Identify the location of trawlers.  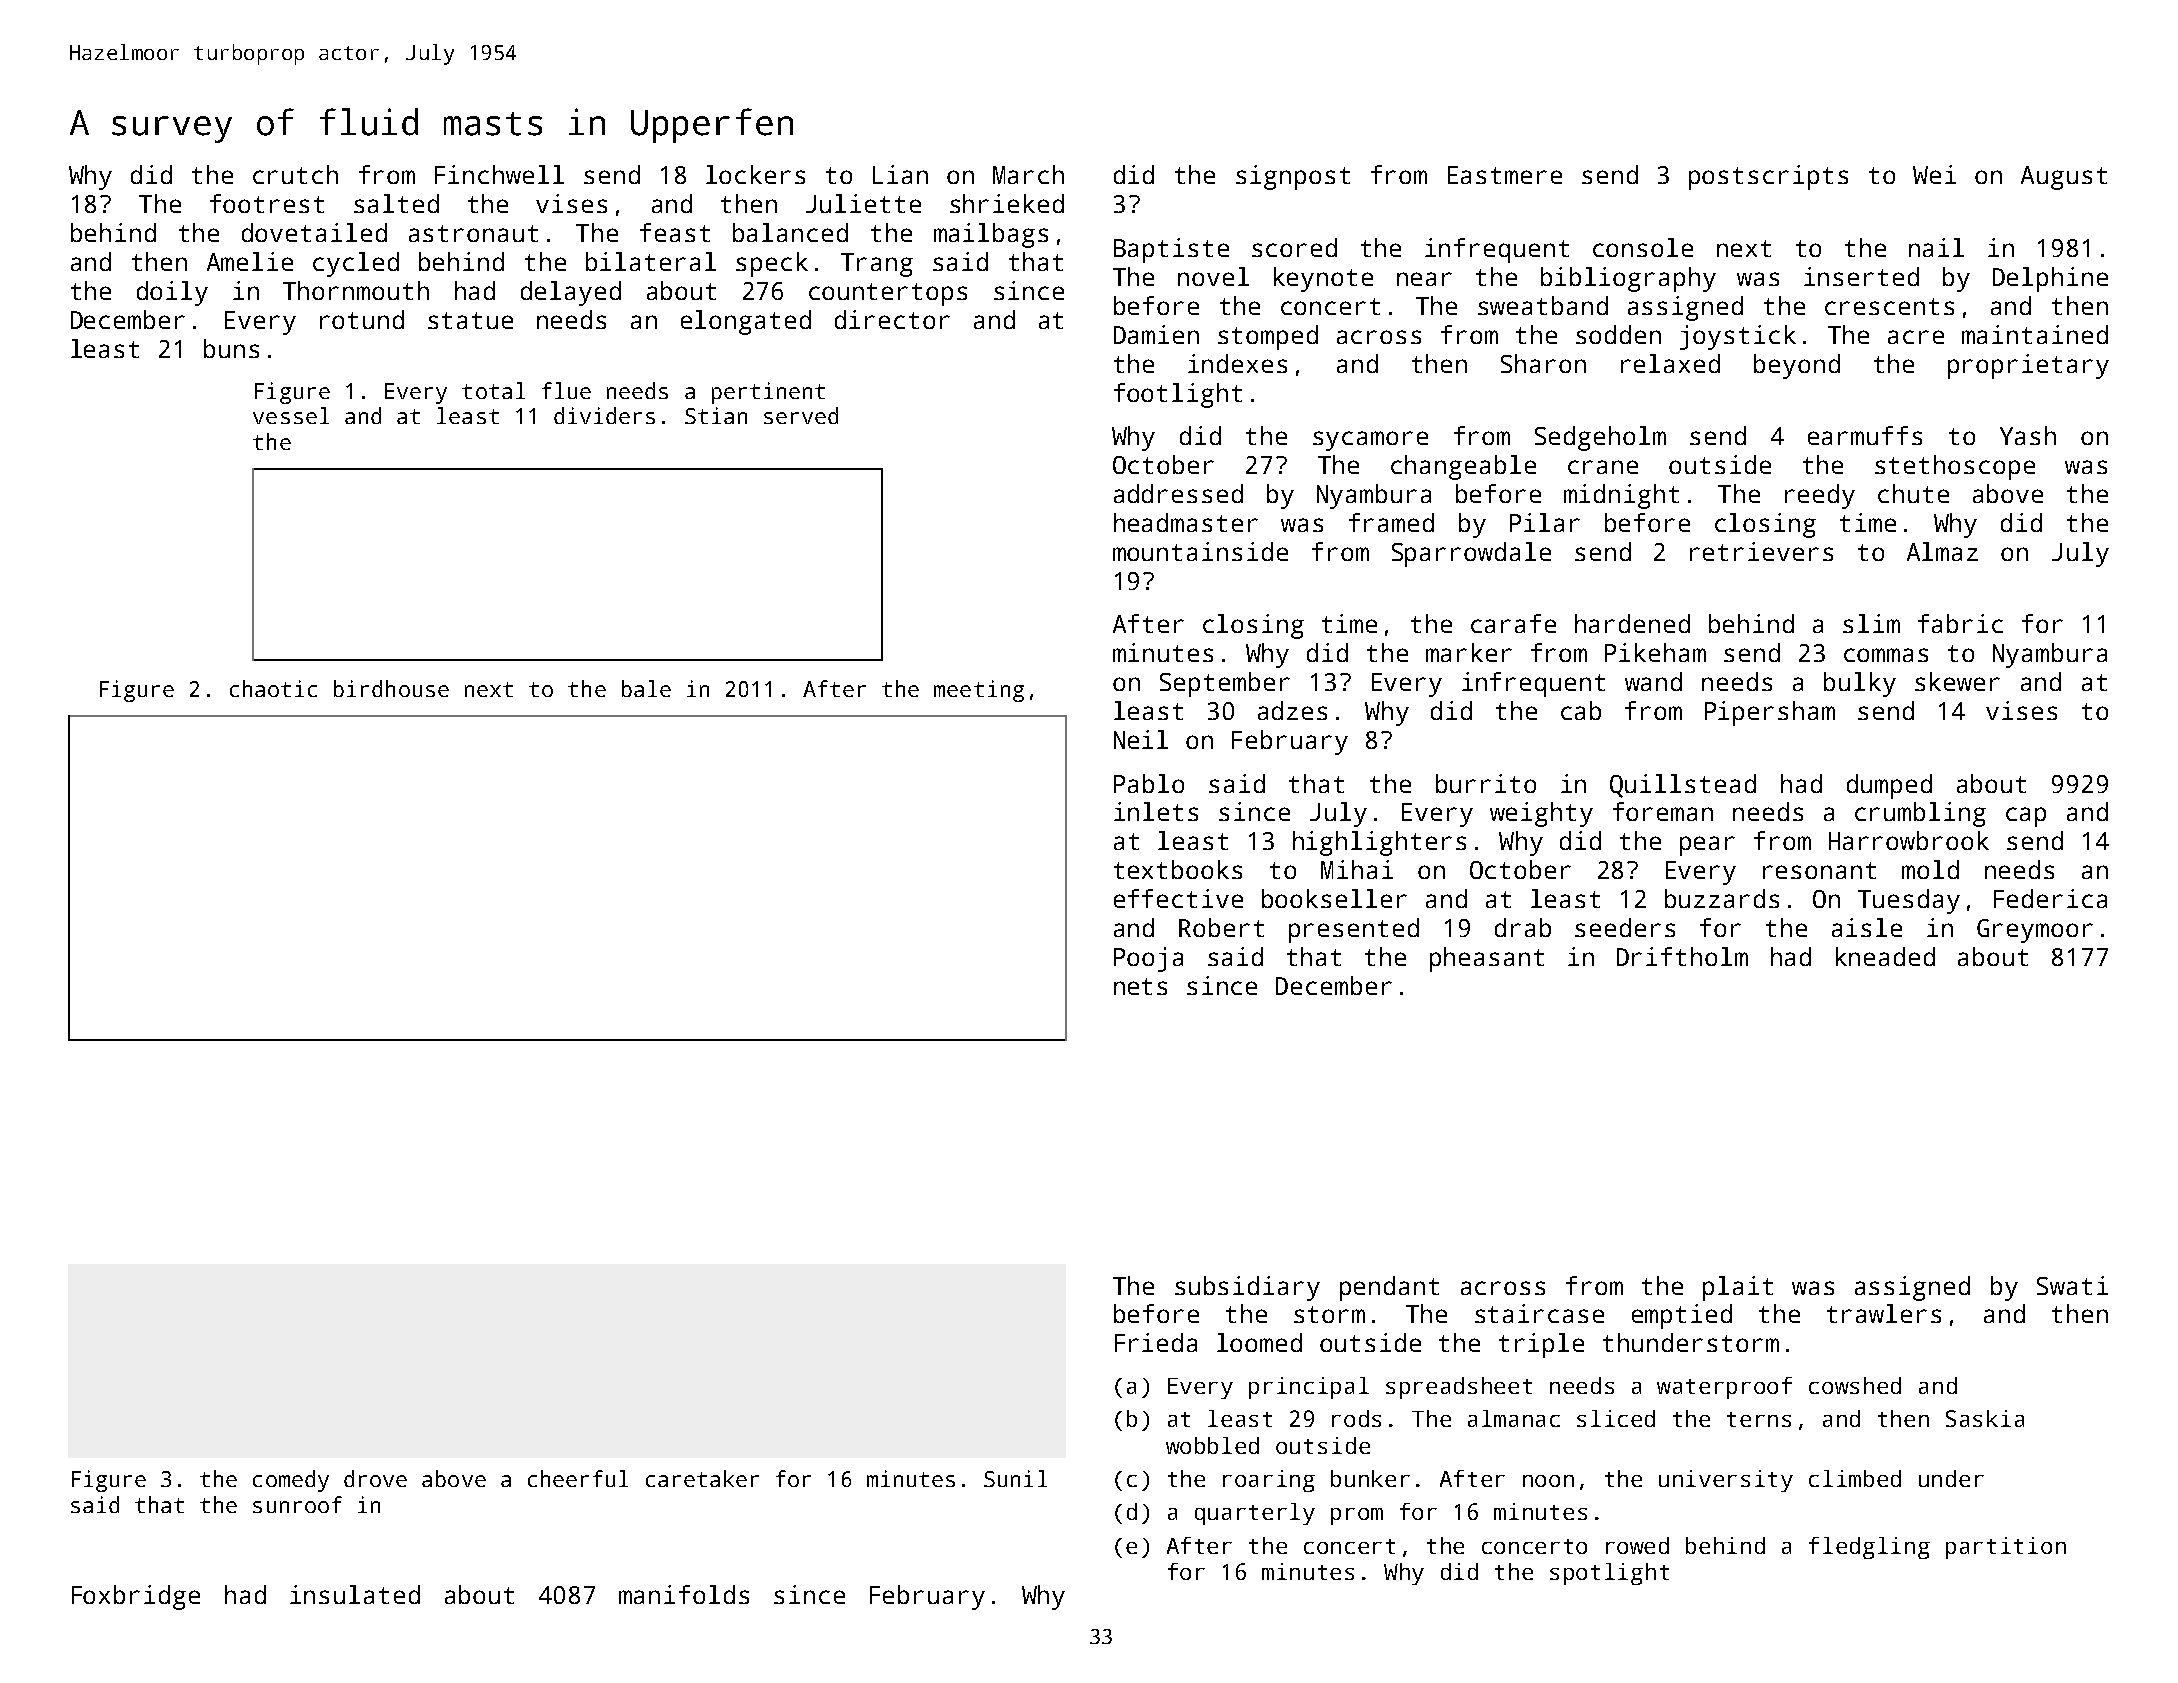
(1884, 1313).
